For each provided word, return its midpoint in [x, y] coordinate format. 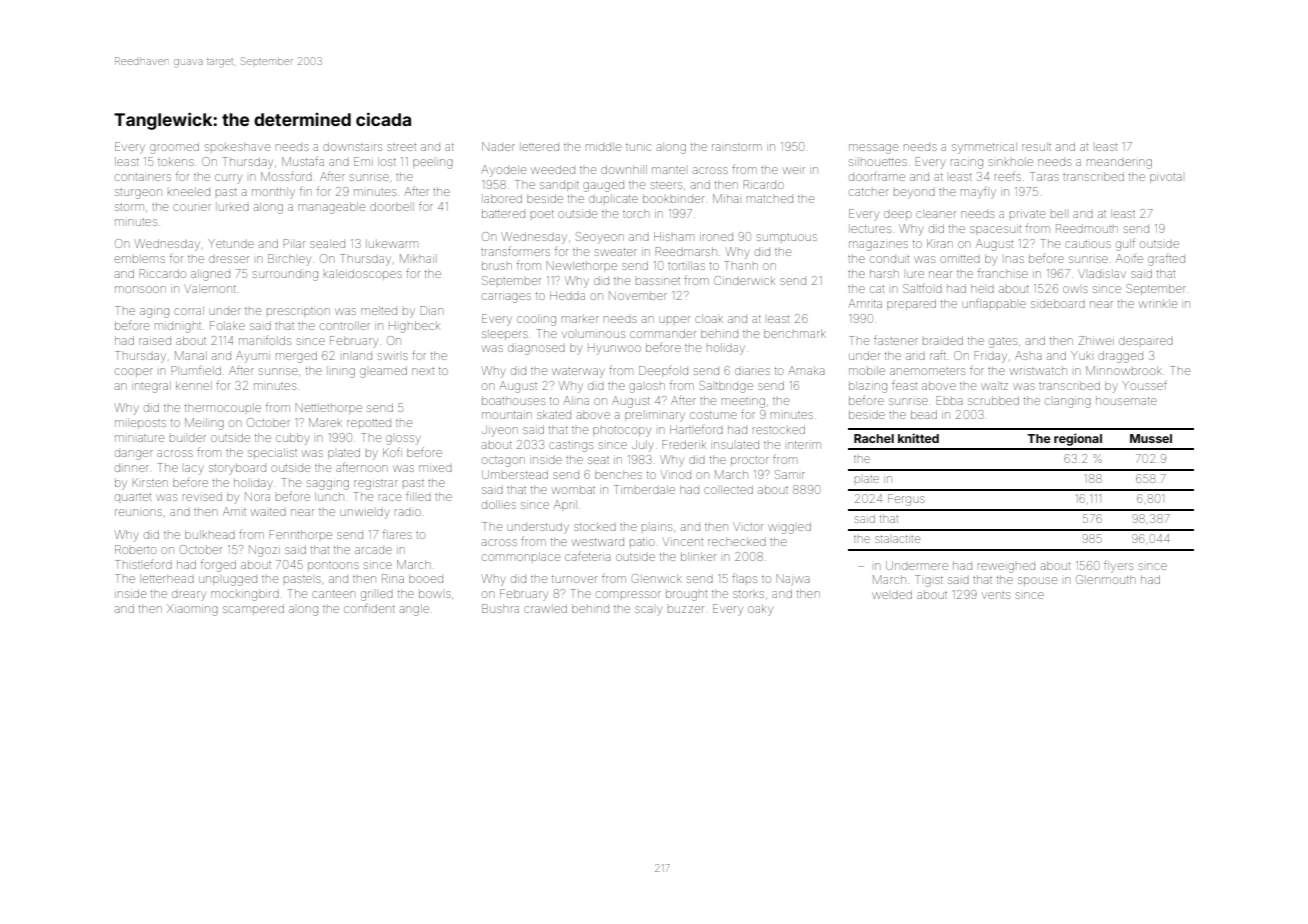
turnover [574, 579]
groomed [174, 148]
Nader [498, 146]
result [1036, 146]
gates [1003, 343]
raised [155, 341]
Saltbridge [726, 387]
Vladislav [1102, 273]
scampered [253, 609]
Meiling [204, 424]
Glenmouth [1105, 579]
